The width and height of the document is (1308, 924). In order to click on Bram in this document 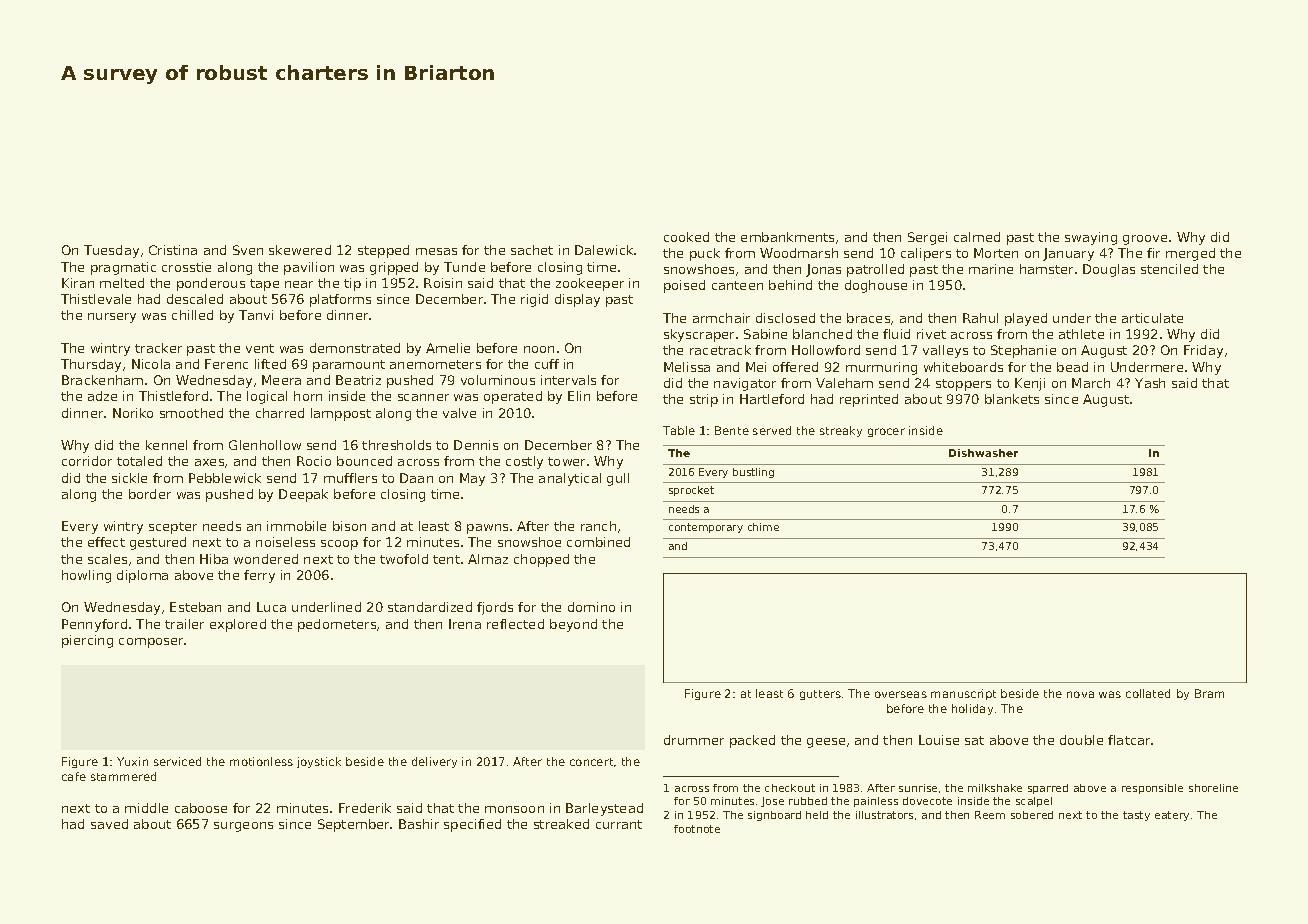, I will do `click(1209, 693)`.
